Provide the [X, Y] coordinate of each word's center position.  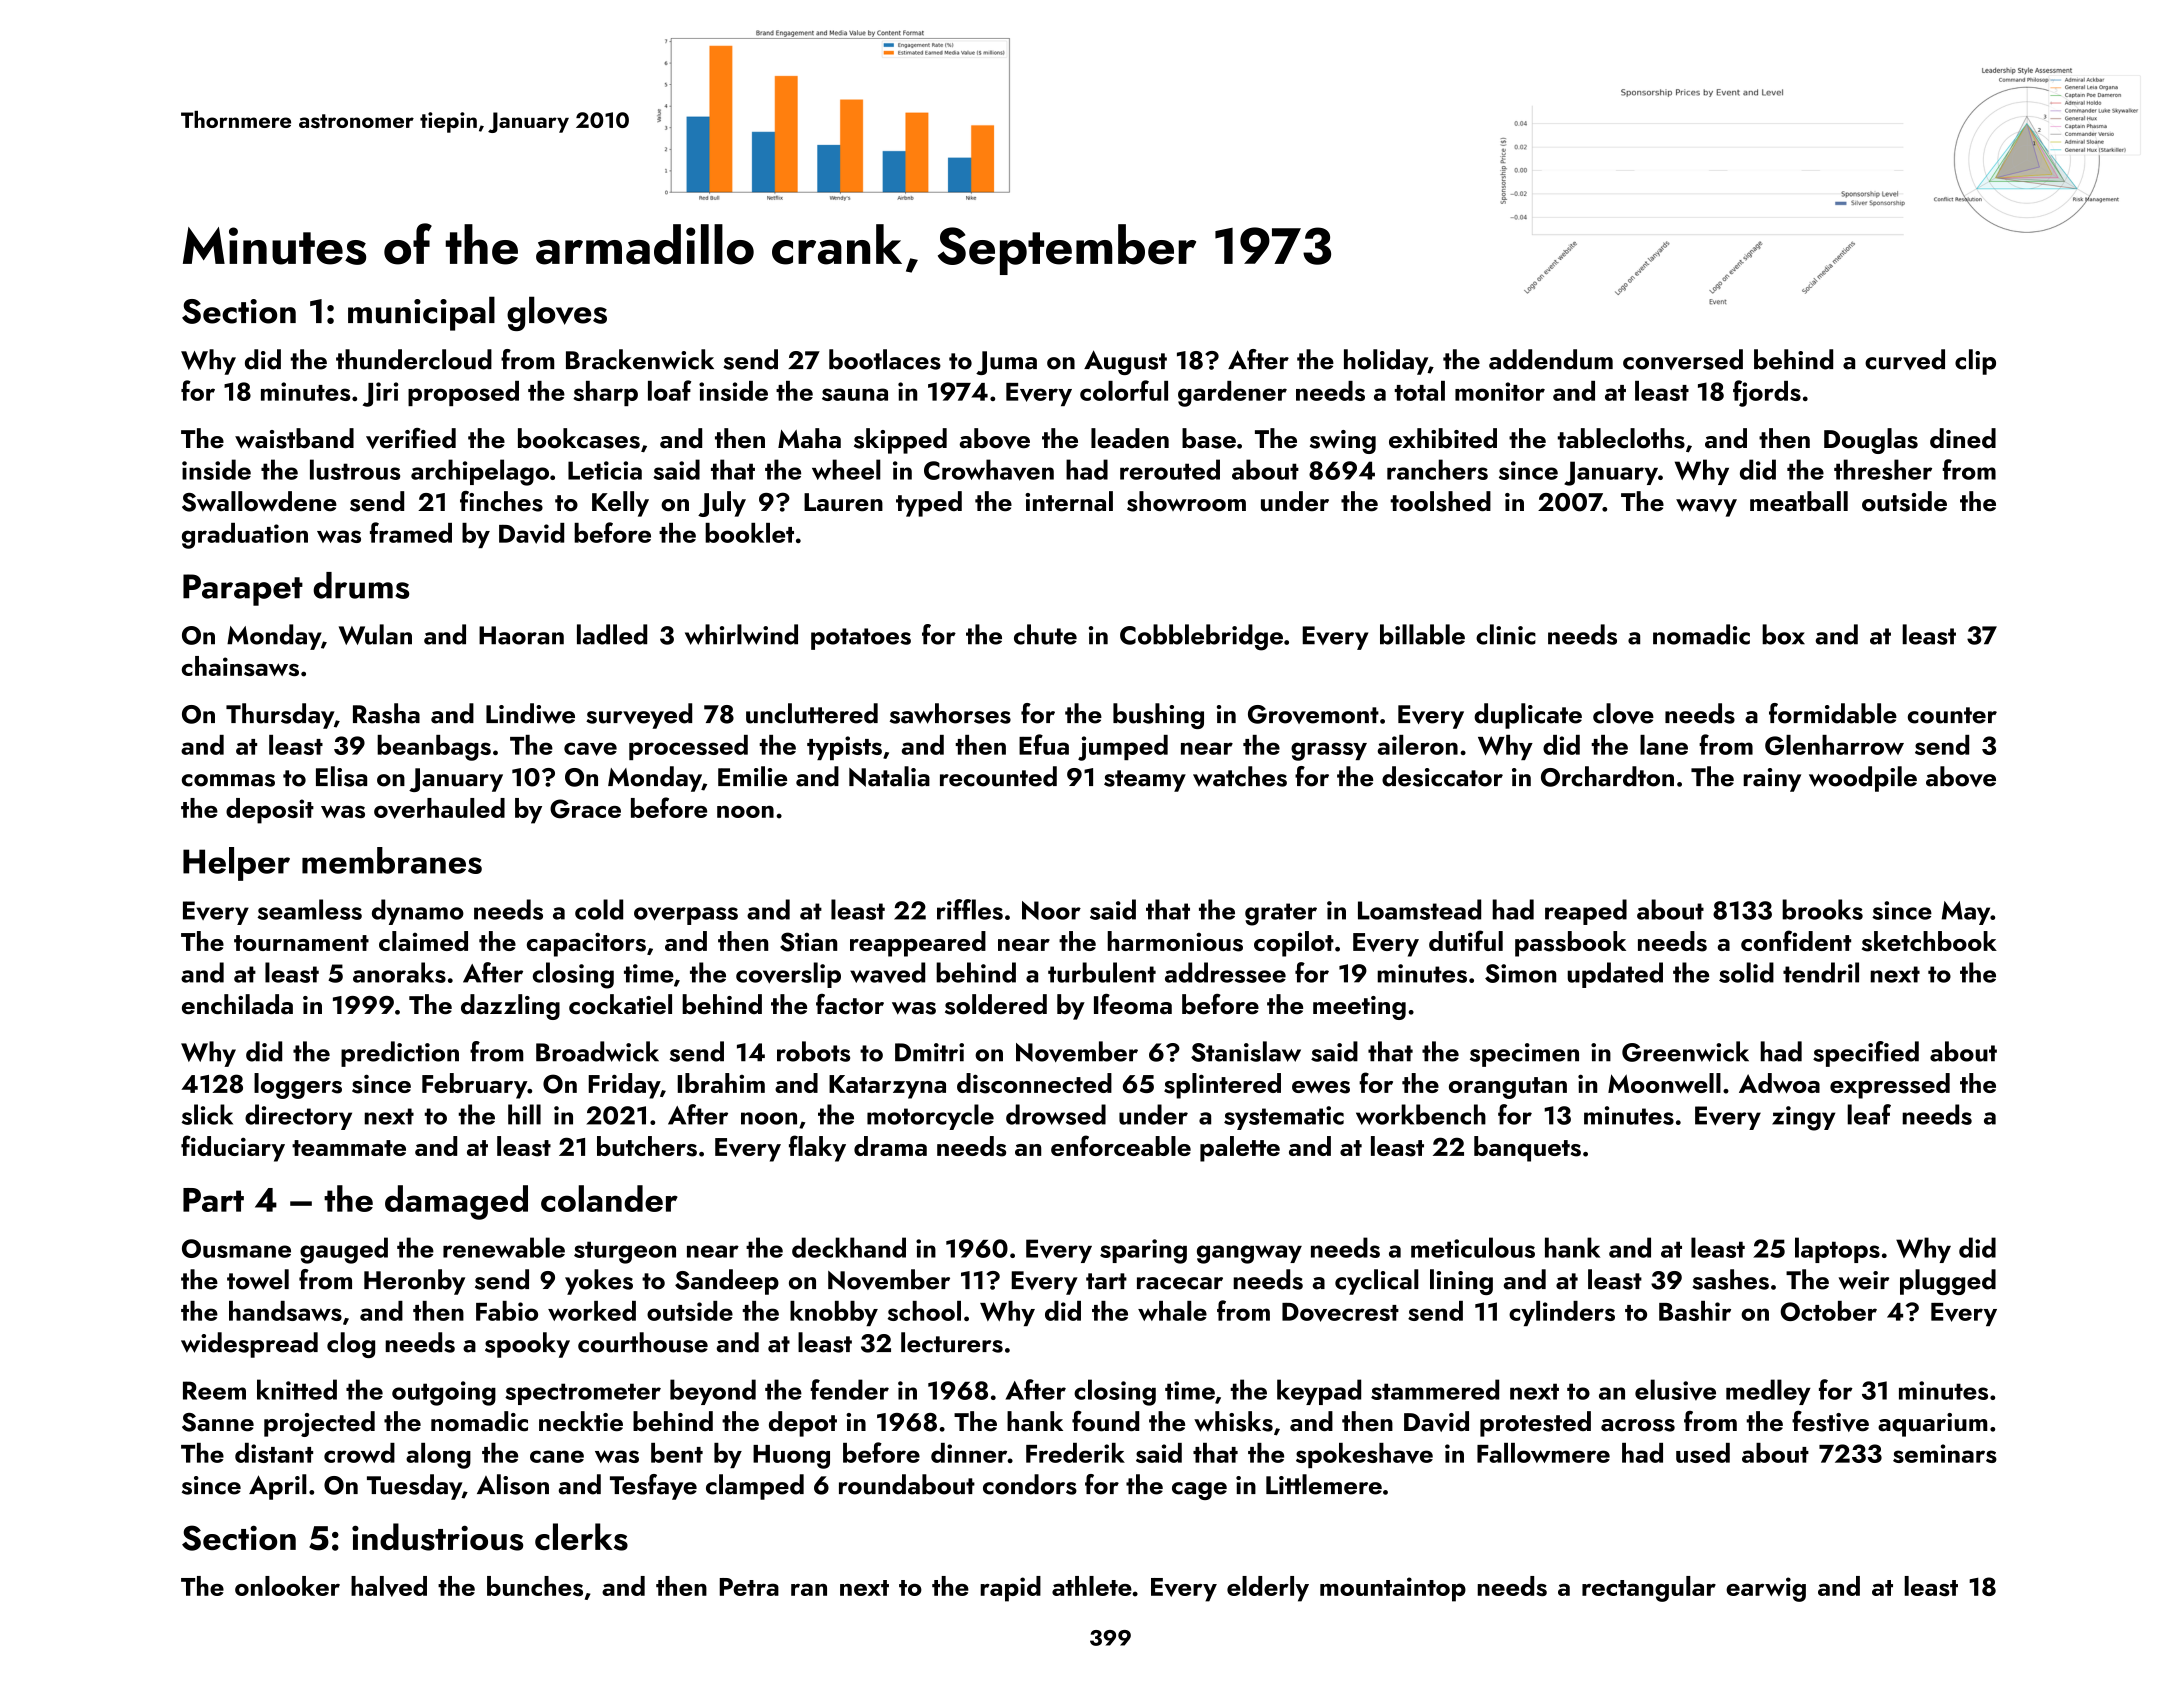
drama [890, 1146]
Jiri [380, 394]
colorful [1124, 390]
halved [389, 1586]
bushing [1158, 716]
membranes [392, 860]
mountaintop [1393, 1589]
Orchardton [1607, 776]
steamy [1145, 781]
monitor [1500, 391]
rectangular [1649, 1589]
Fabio [507, 1311]
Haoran [521, 635]
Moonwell [1664, 1083]
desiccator [1442, 776]
